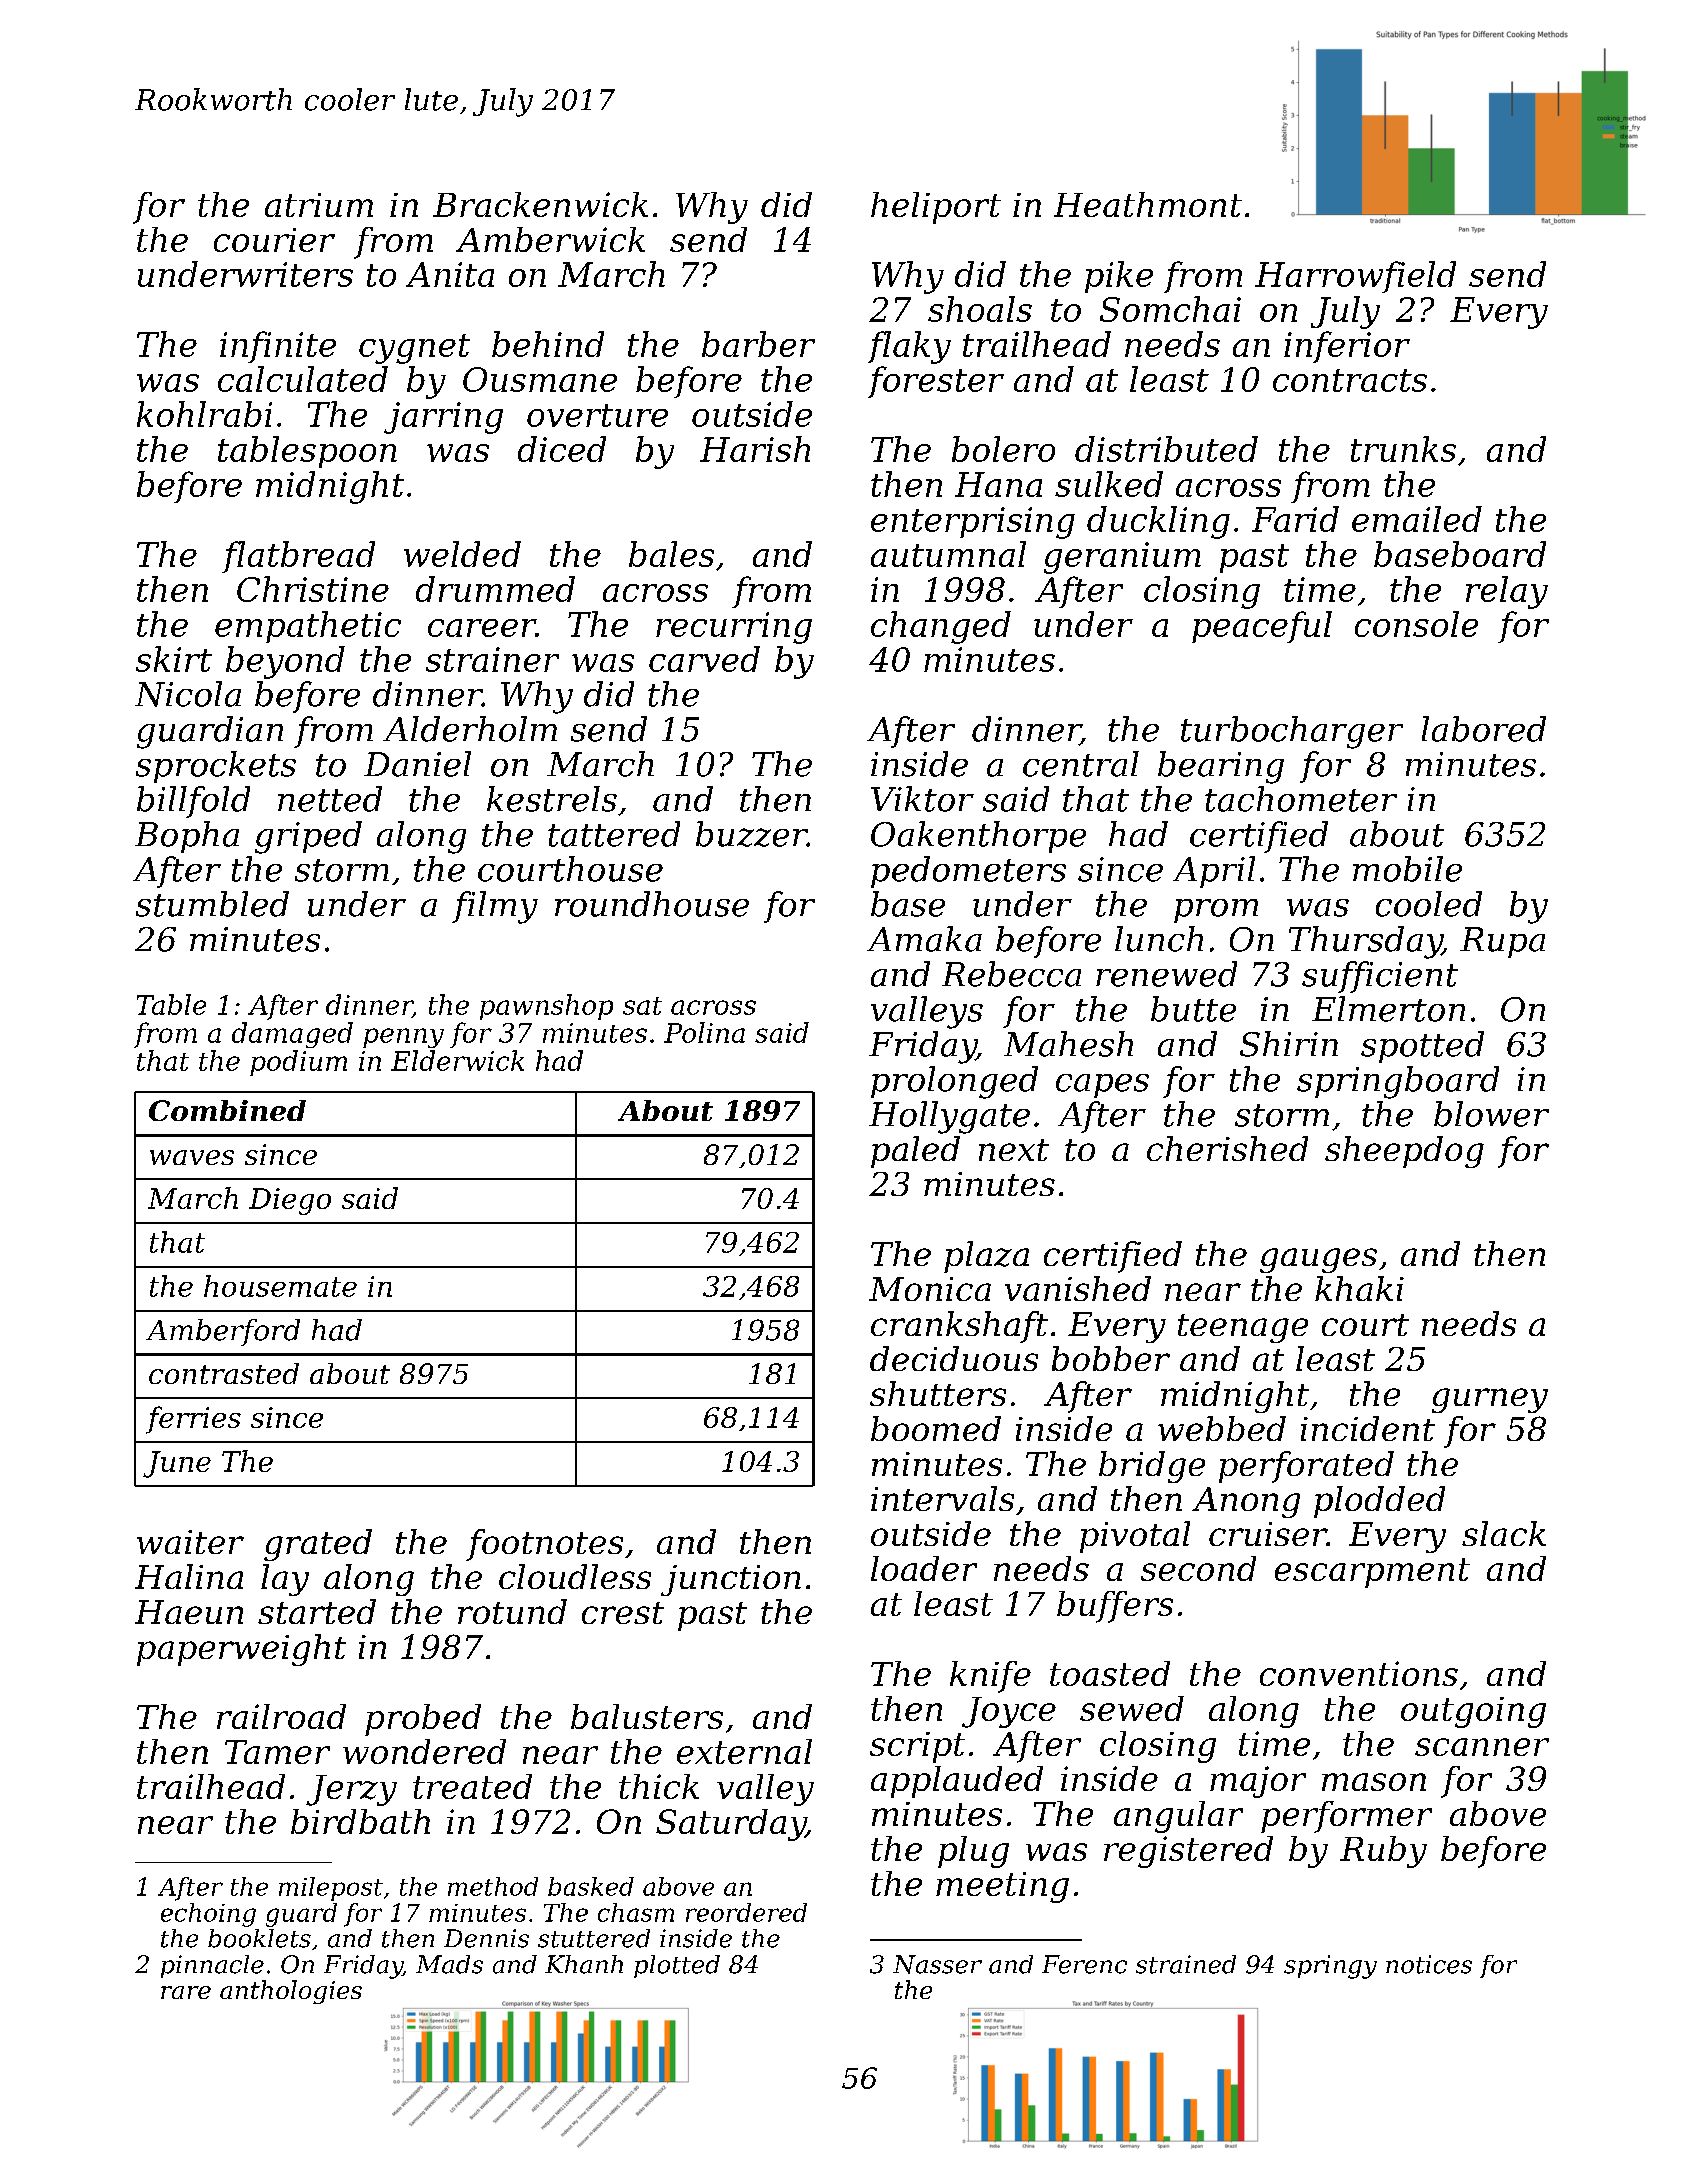  I want to click on Harrowfield, so click(1355, 277).
